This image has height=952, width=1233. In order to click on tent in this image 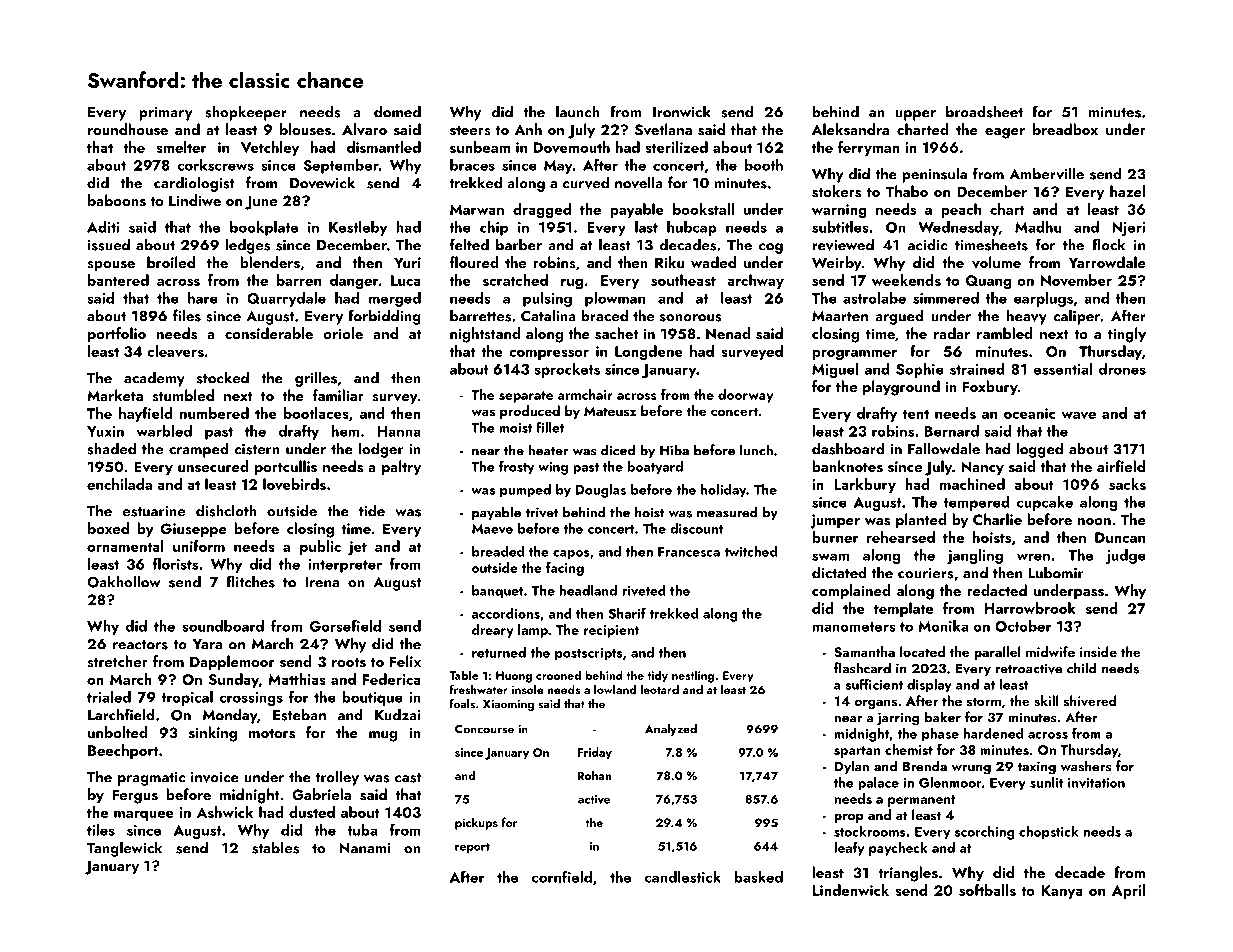, I will do `click(916, 414)`.
